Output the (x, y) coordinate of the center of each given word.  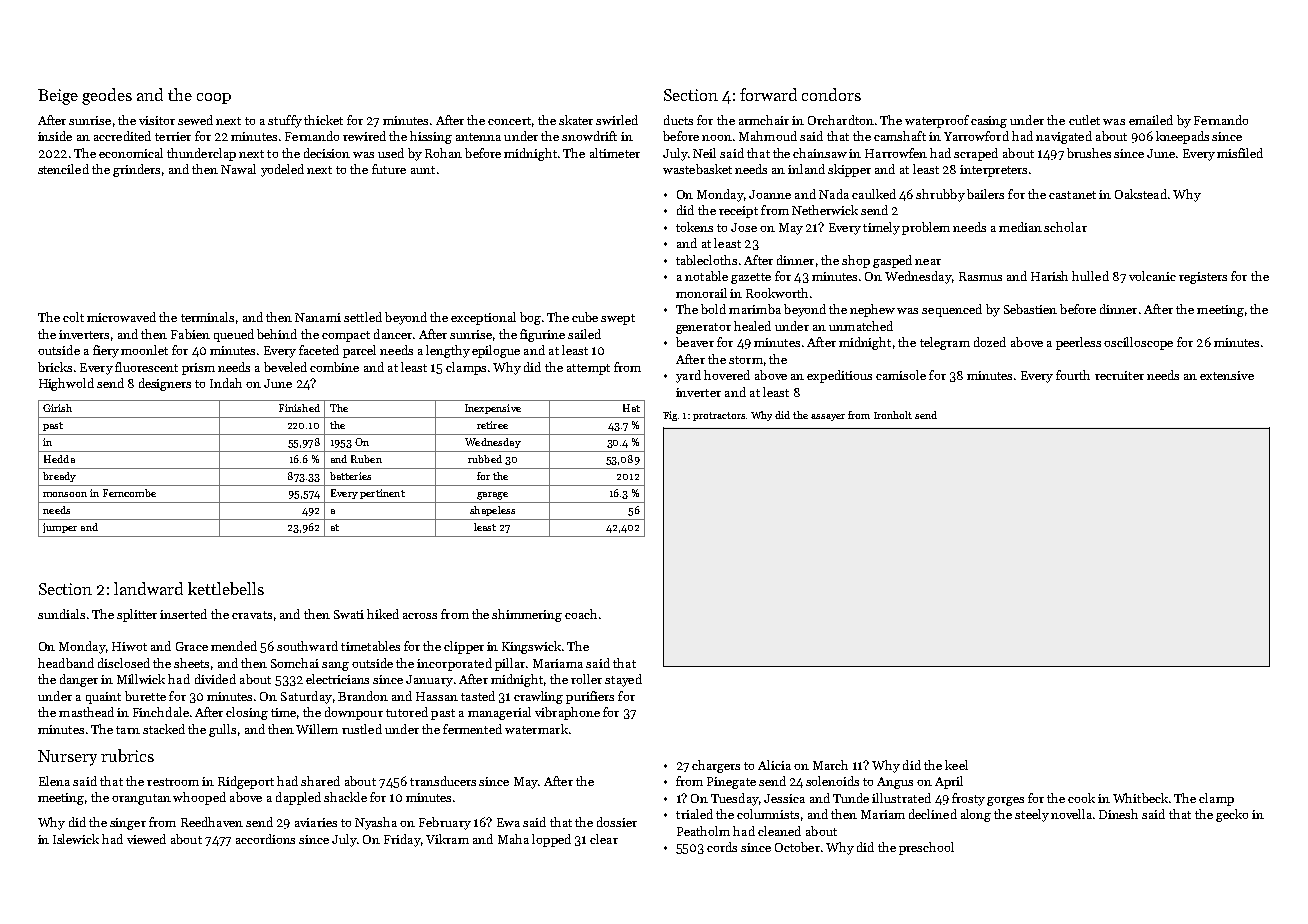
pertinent (382, 494)
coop (214, 98)
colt (73, 317)
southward (307, 646)
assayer (828, 417)
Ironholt (893, 415)
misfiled (1240, 153)
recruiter (1119, 375)
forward (768, 94)
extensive (1227, 375)
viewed (146, 839)
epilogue (496, 351)
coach (581, 614)
